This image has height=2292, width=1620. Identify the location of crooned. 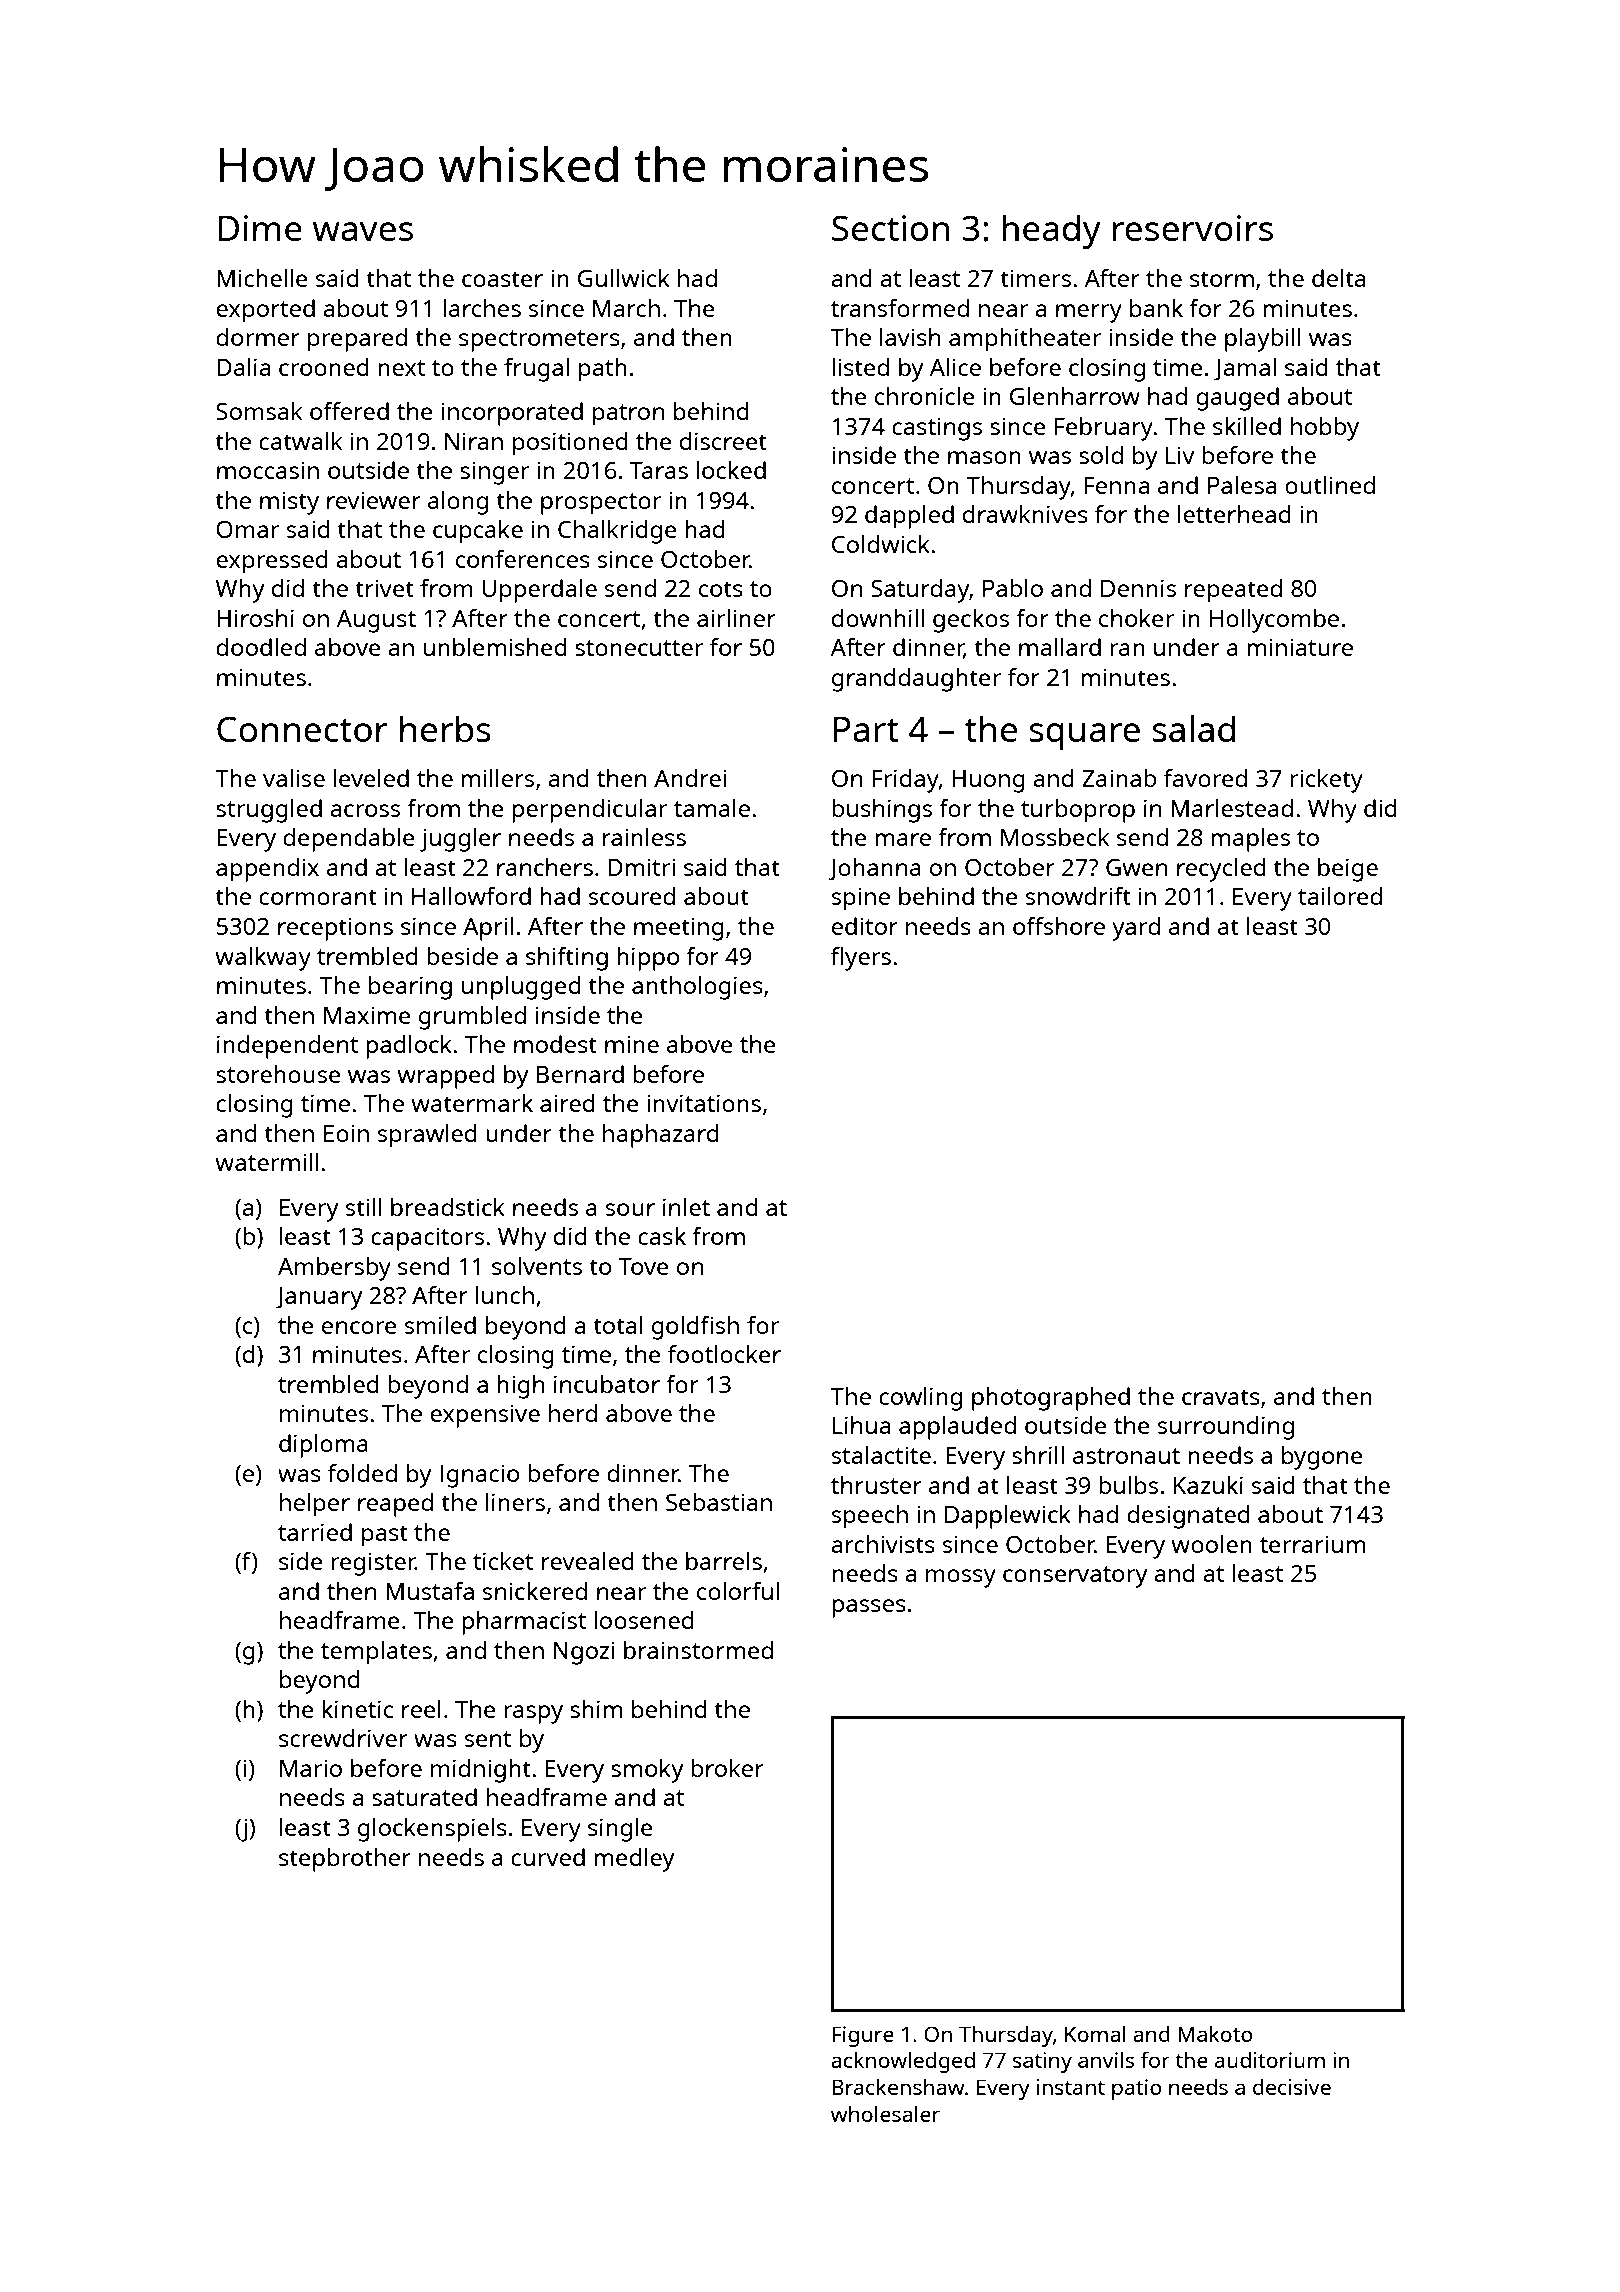
(324, 367).
